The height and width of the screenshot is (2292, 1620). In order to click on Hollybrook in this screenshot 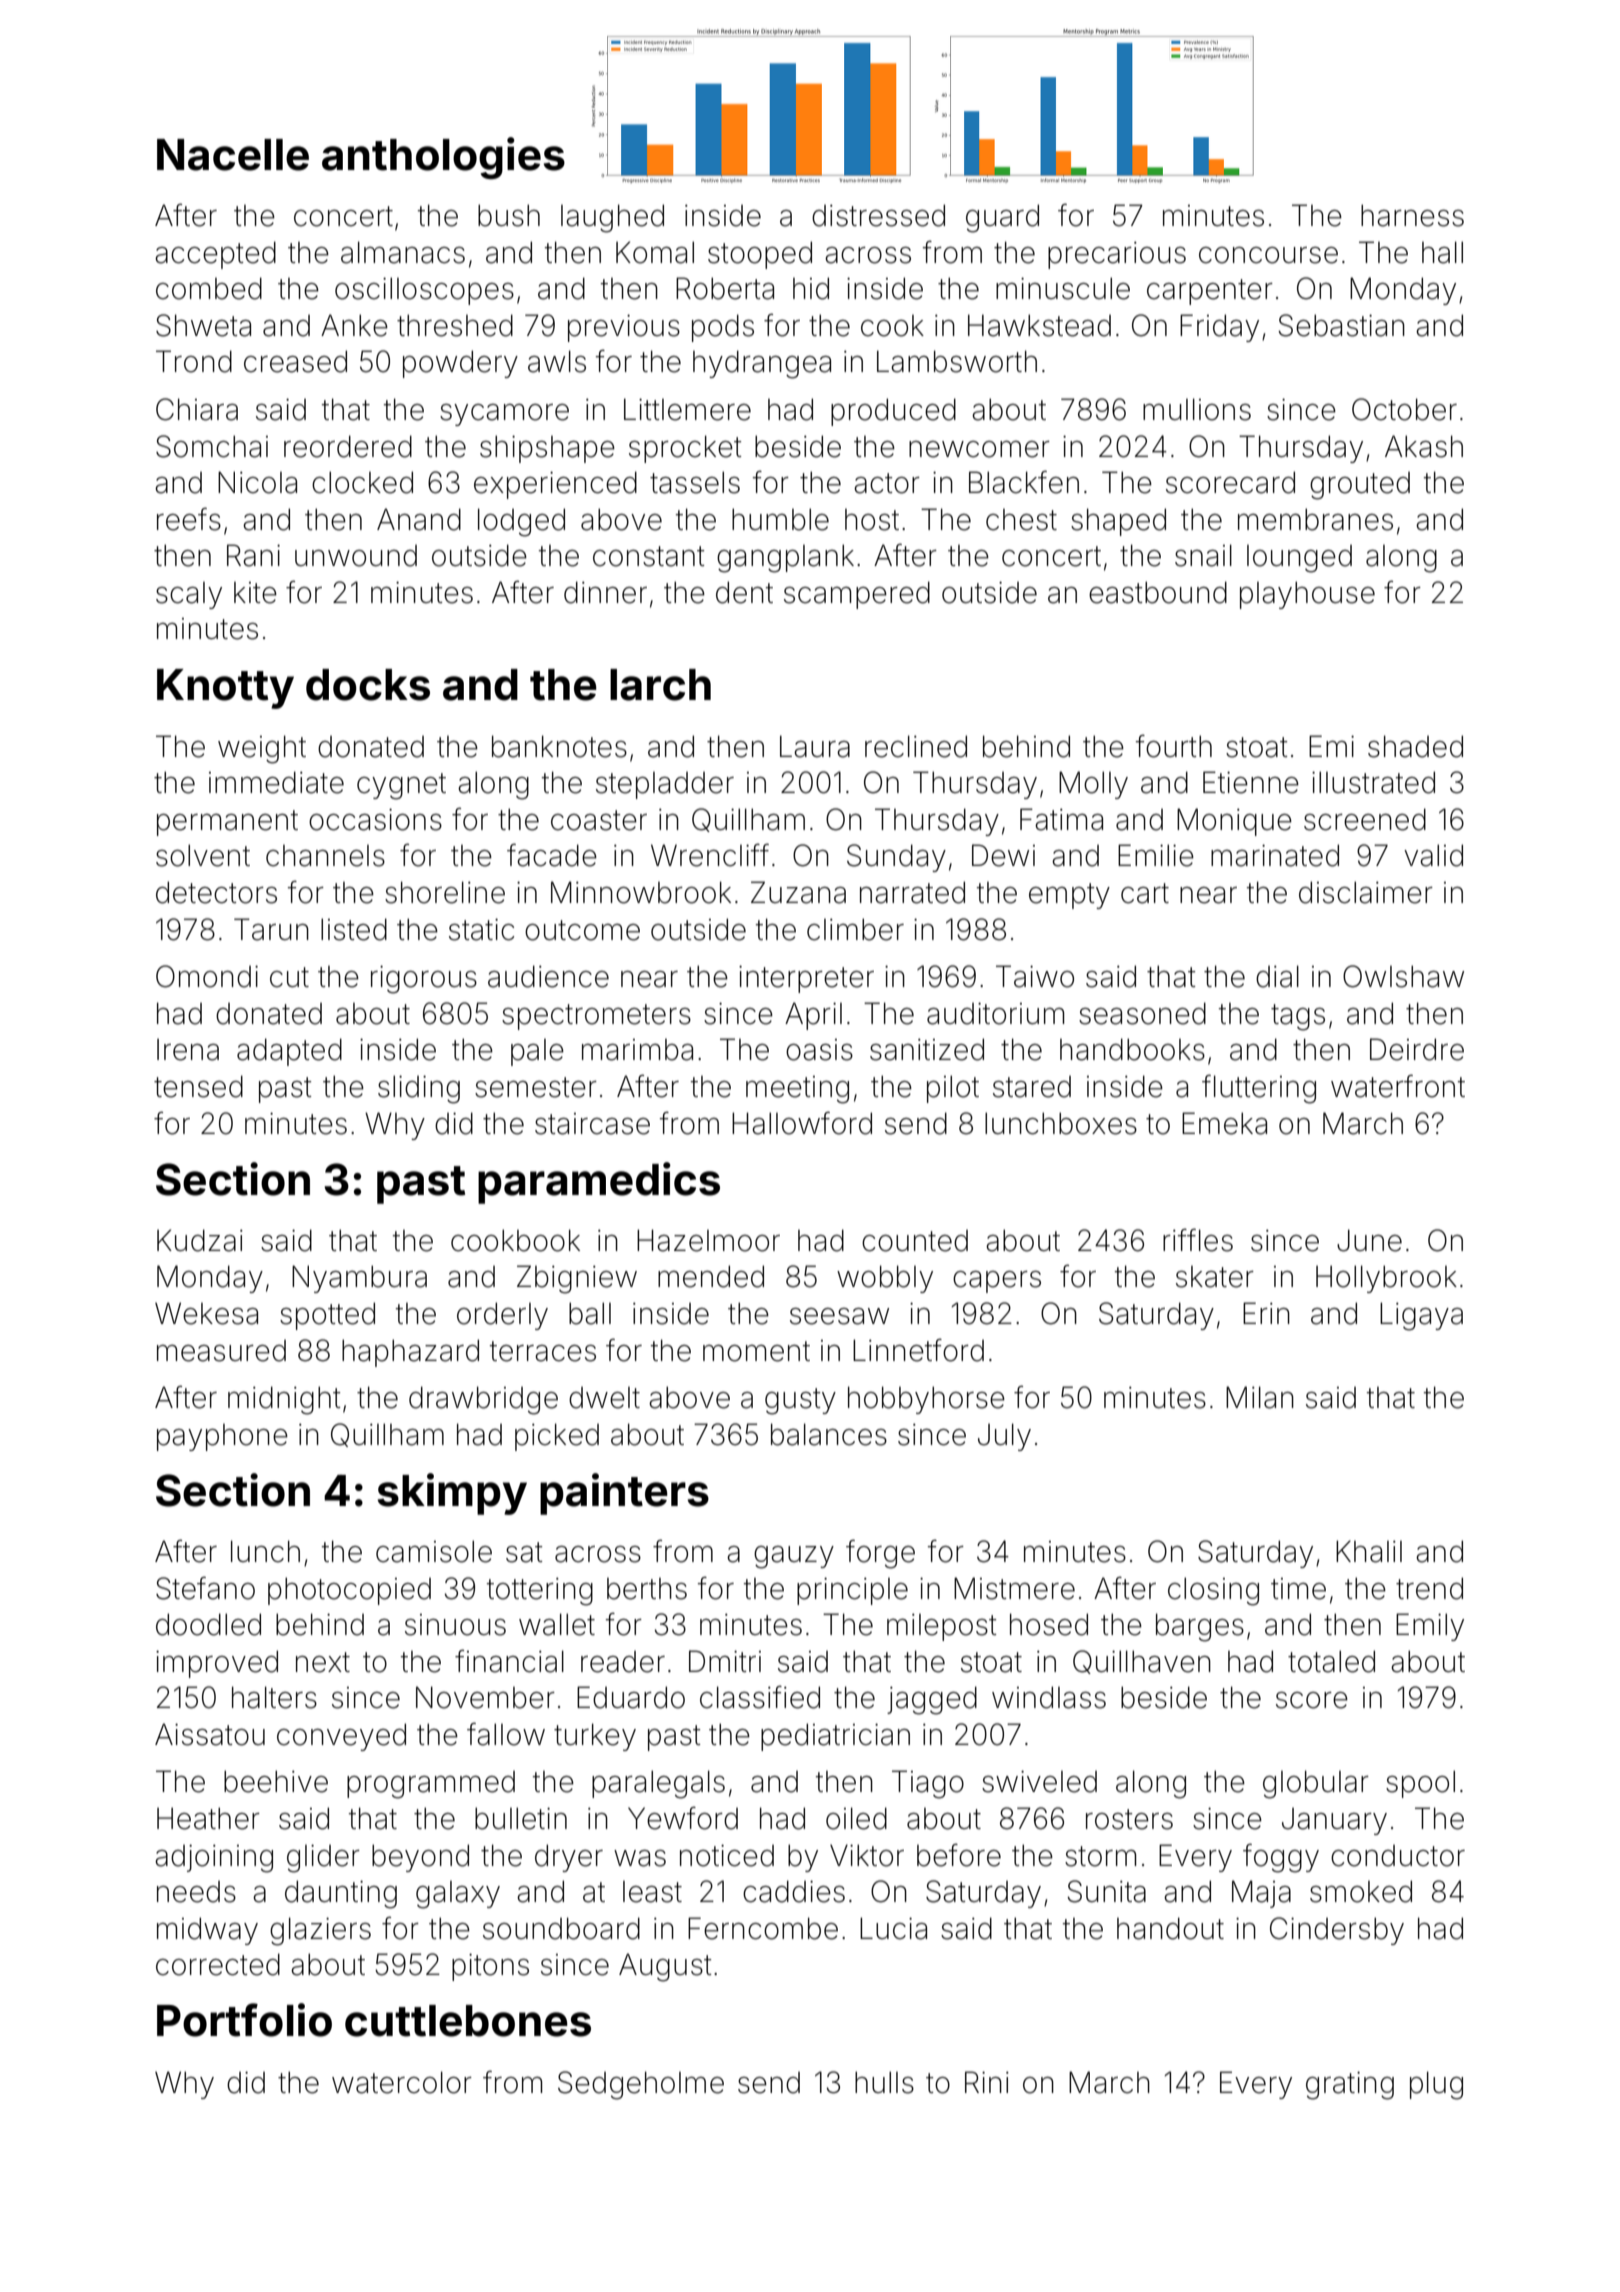, I will do `click(1386, 1279)`.
